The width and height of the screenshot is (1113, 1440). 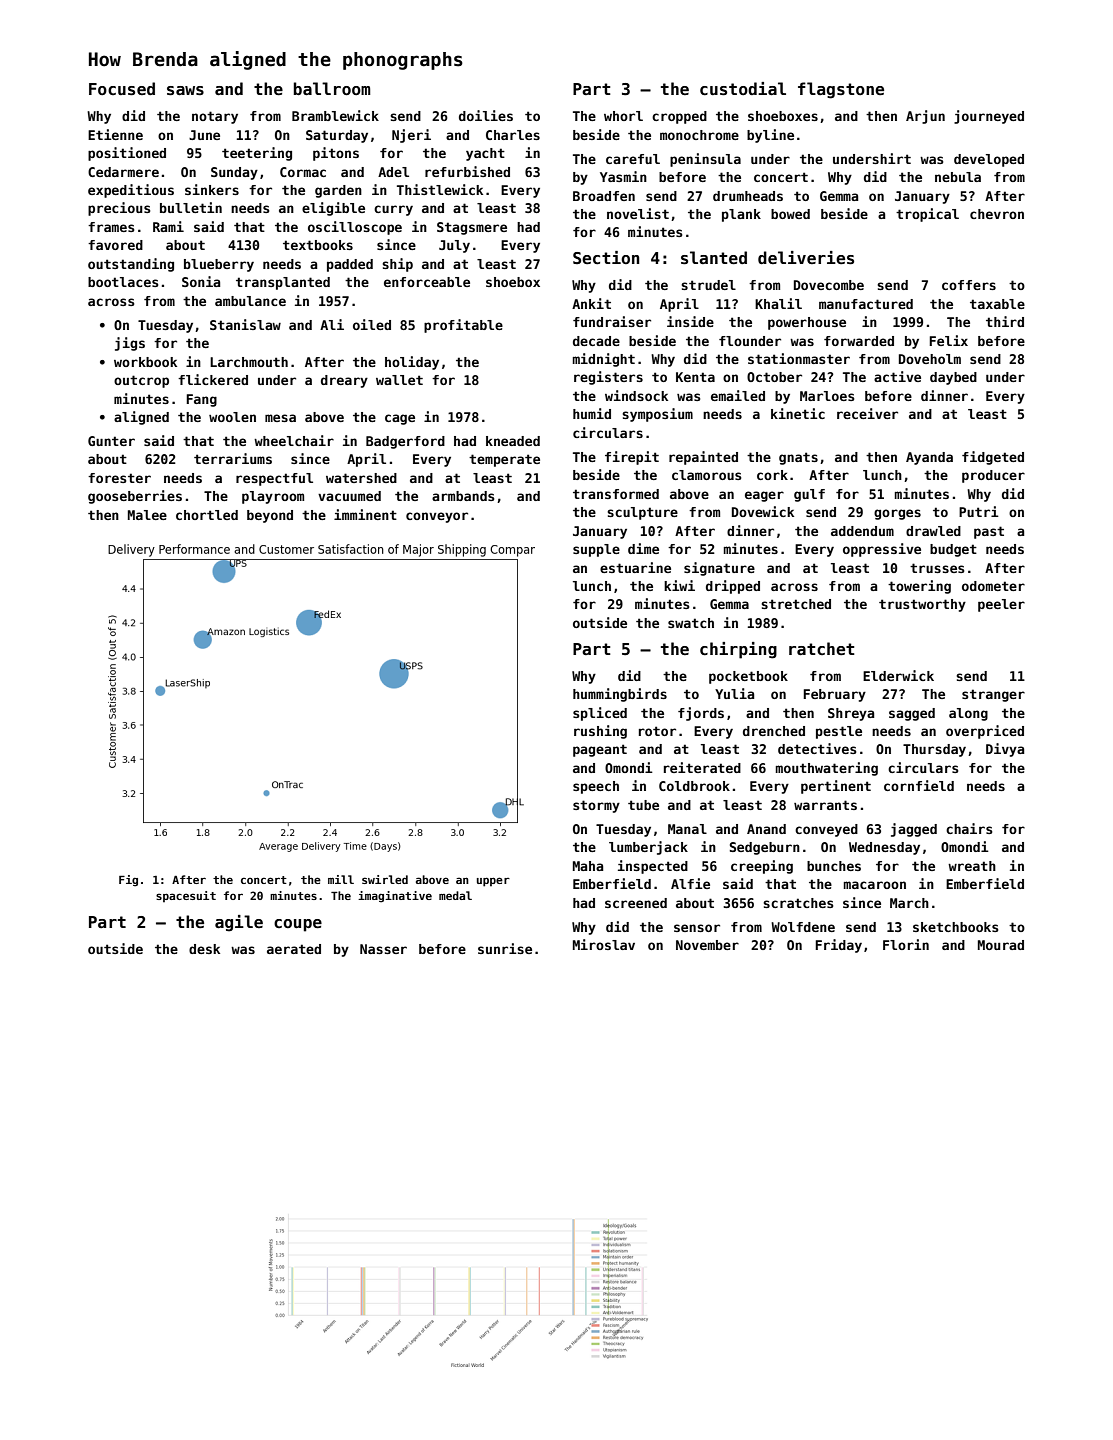 What do you see at coordinates (147, 515) in the screenshot?
I see `Malee` at bounding box center [147, 515].
